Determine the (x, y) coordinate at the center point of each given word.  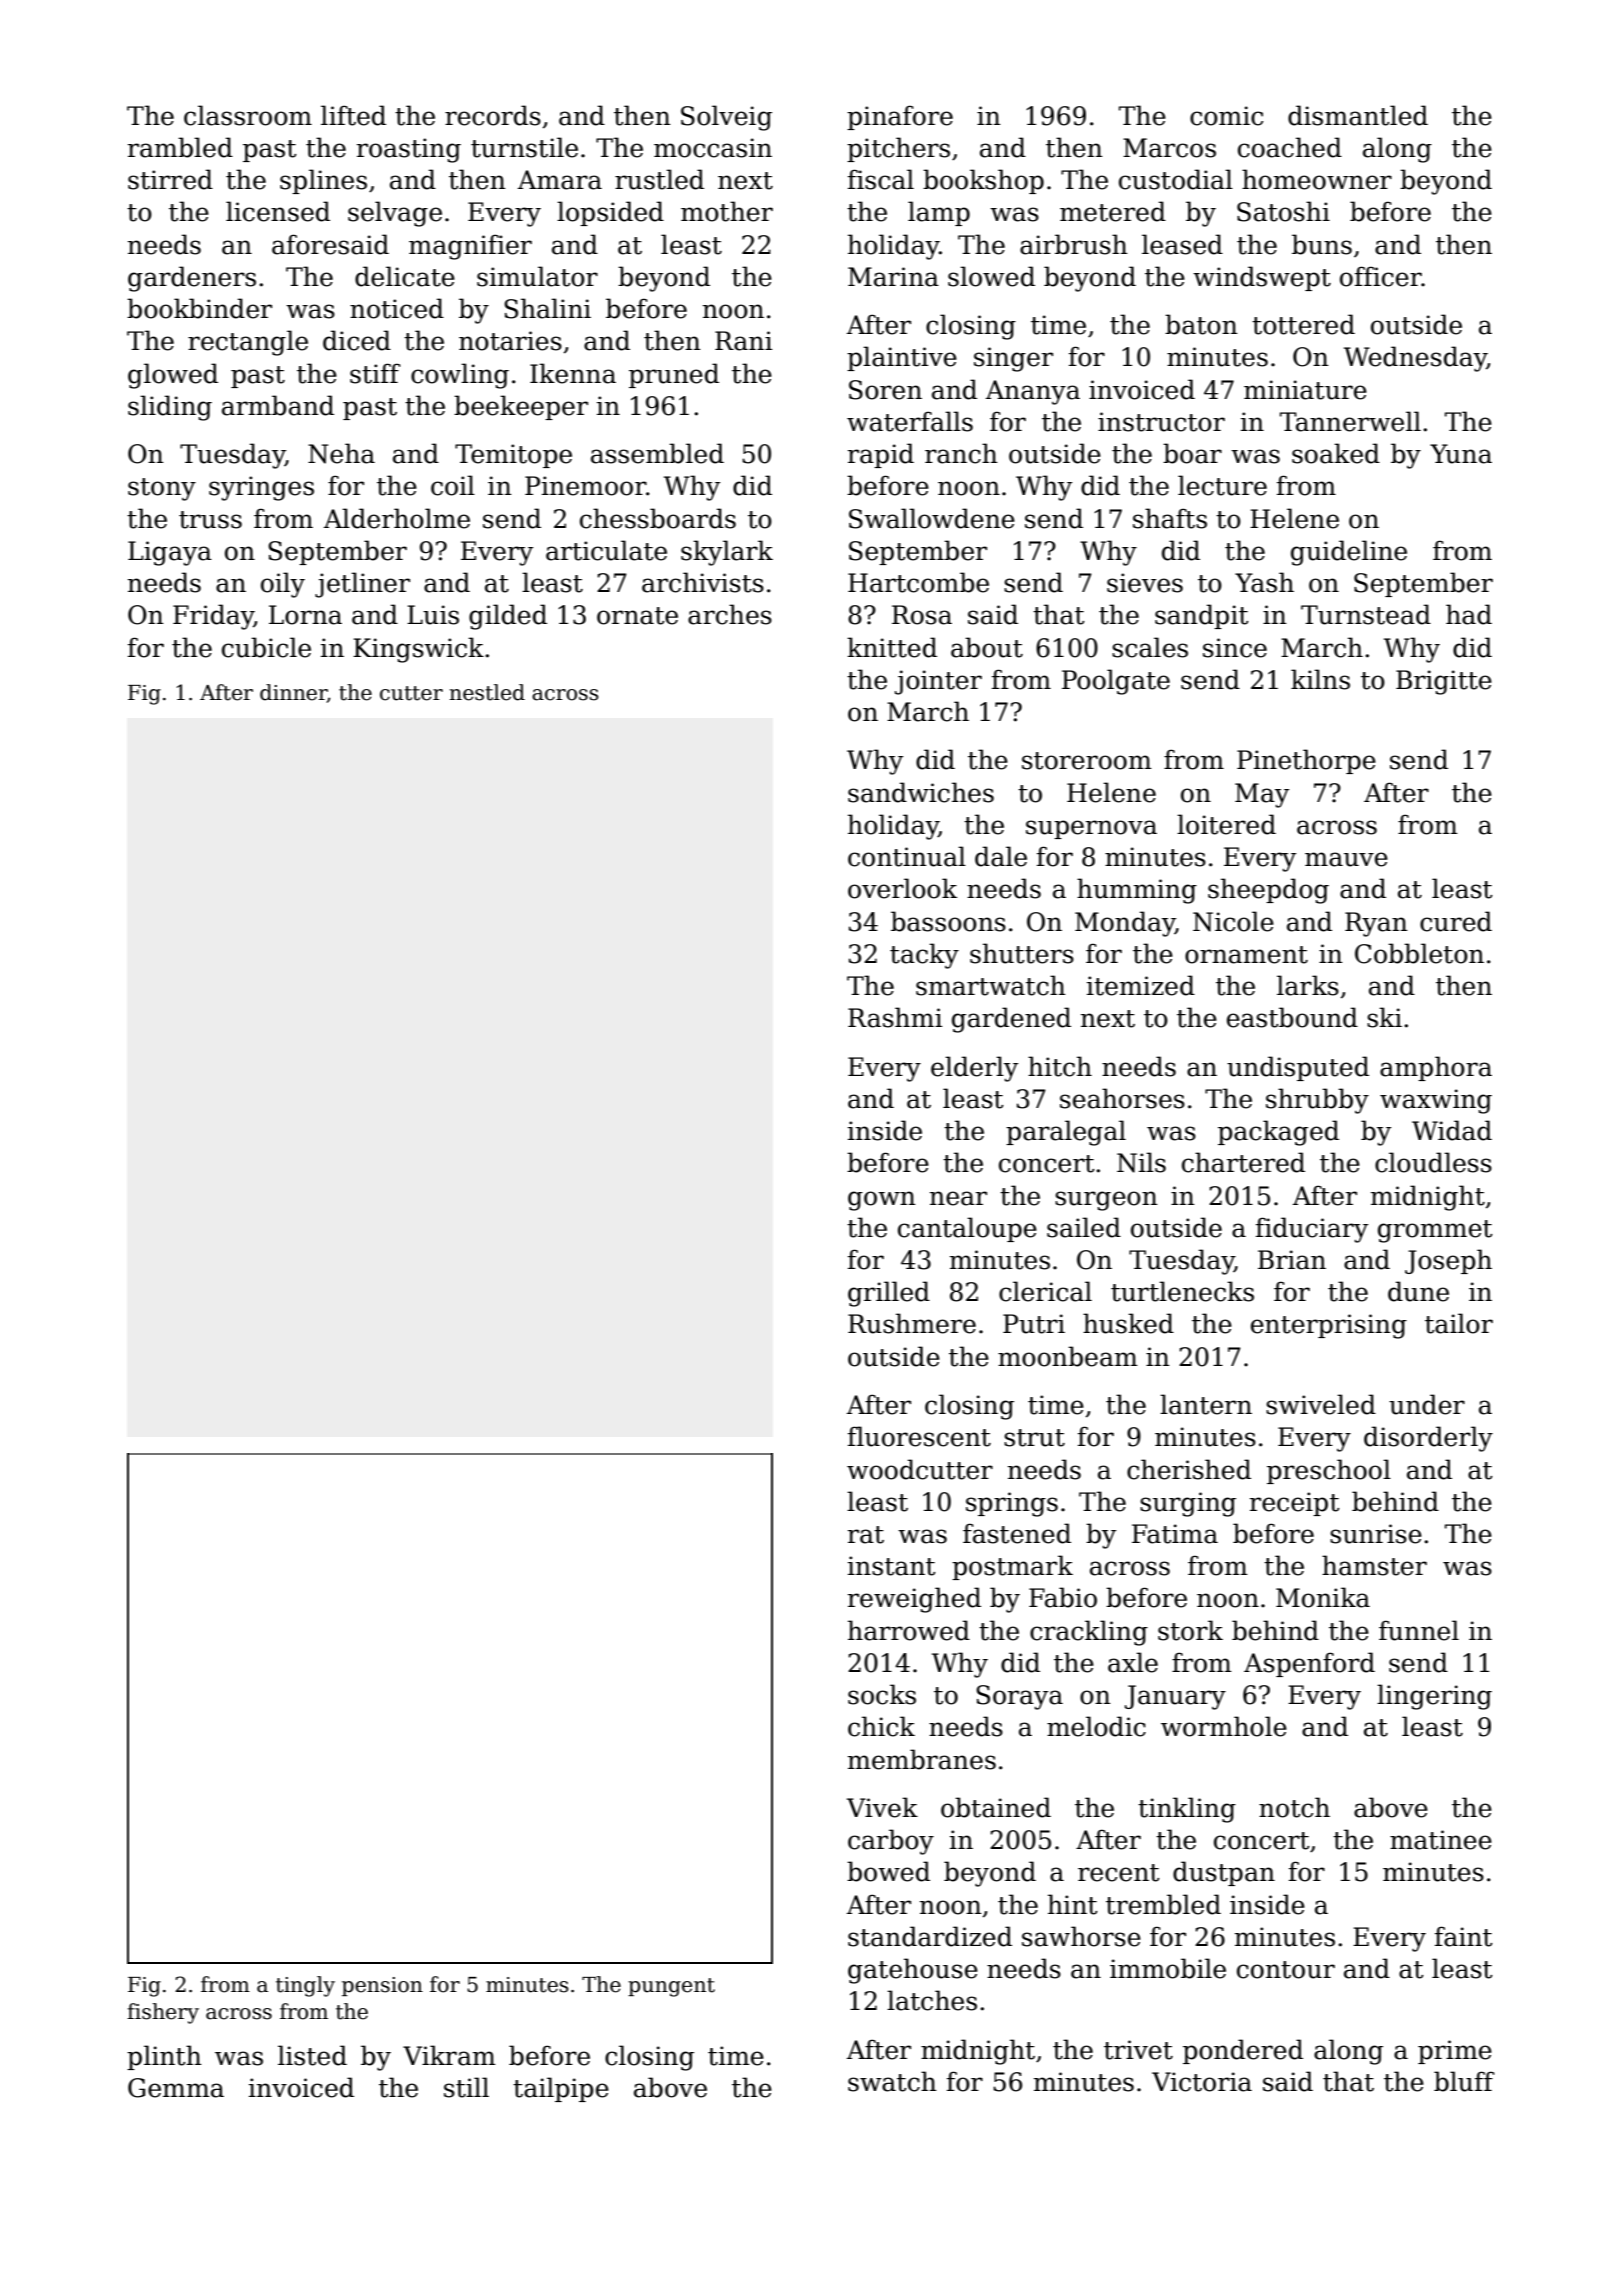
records (493, 115)
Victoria (1202, 2082)
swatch (892, 2081)
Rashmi (895, 1017)
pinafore (900, 117)
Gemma (176, 2088)
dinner (293, 693)
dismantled (1358, 115)
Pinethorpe (1306, 761)
